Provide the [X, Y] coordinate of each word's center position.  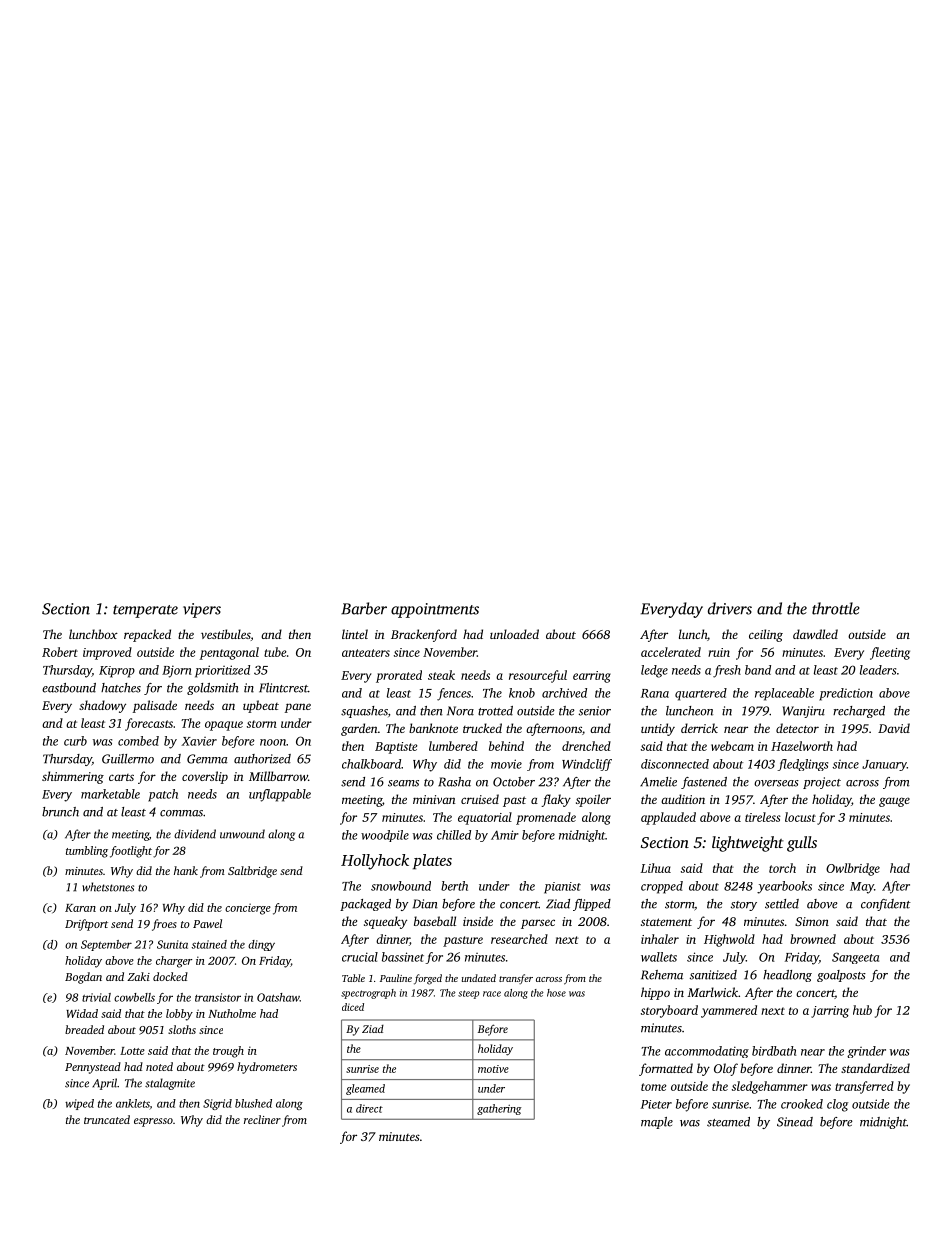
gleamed [365, 1089]
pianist [562, 888]
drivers [730, 608]
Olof [726, 1069]
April [104, 1084]
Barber [364, 608]
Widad [82, 1013]
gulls [802, 844]
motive [493, 1069]
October [514, 782]
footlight [131, 852]
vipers [202, 610]
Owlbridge [853, 869]
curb [75, 741]
